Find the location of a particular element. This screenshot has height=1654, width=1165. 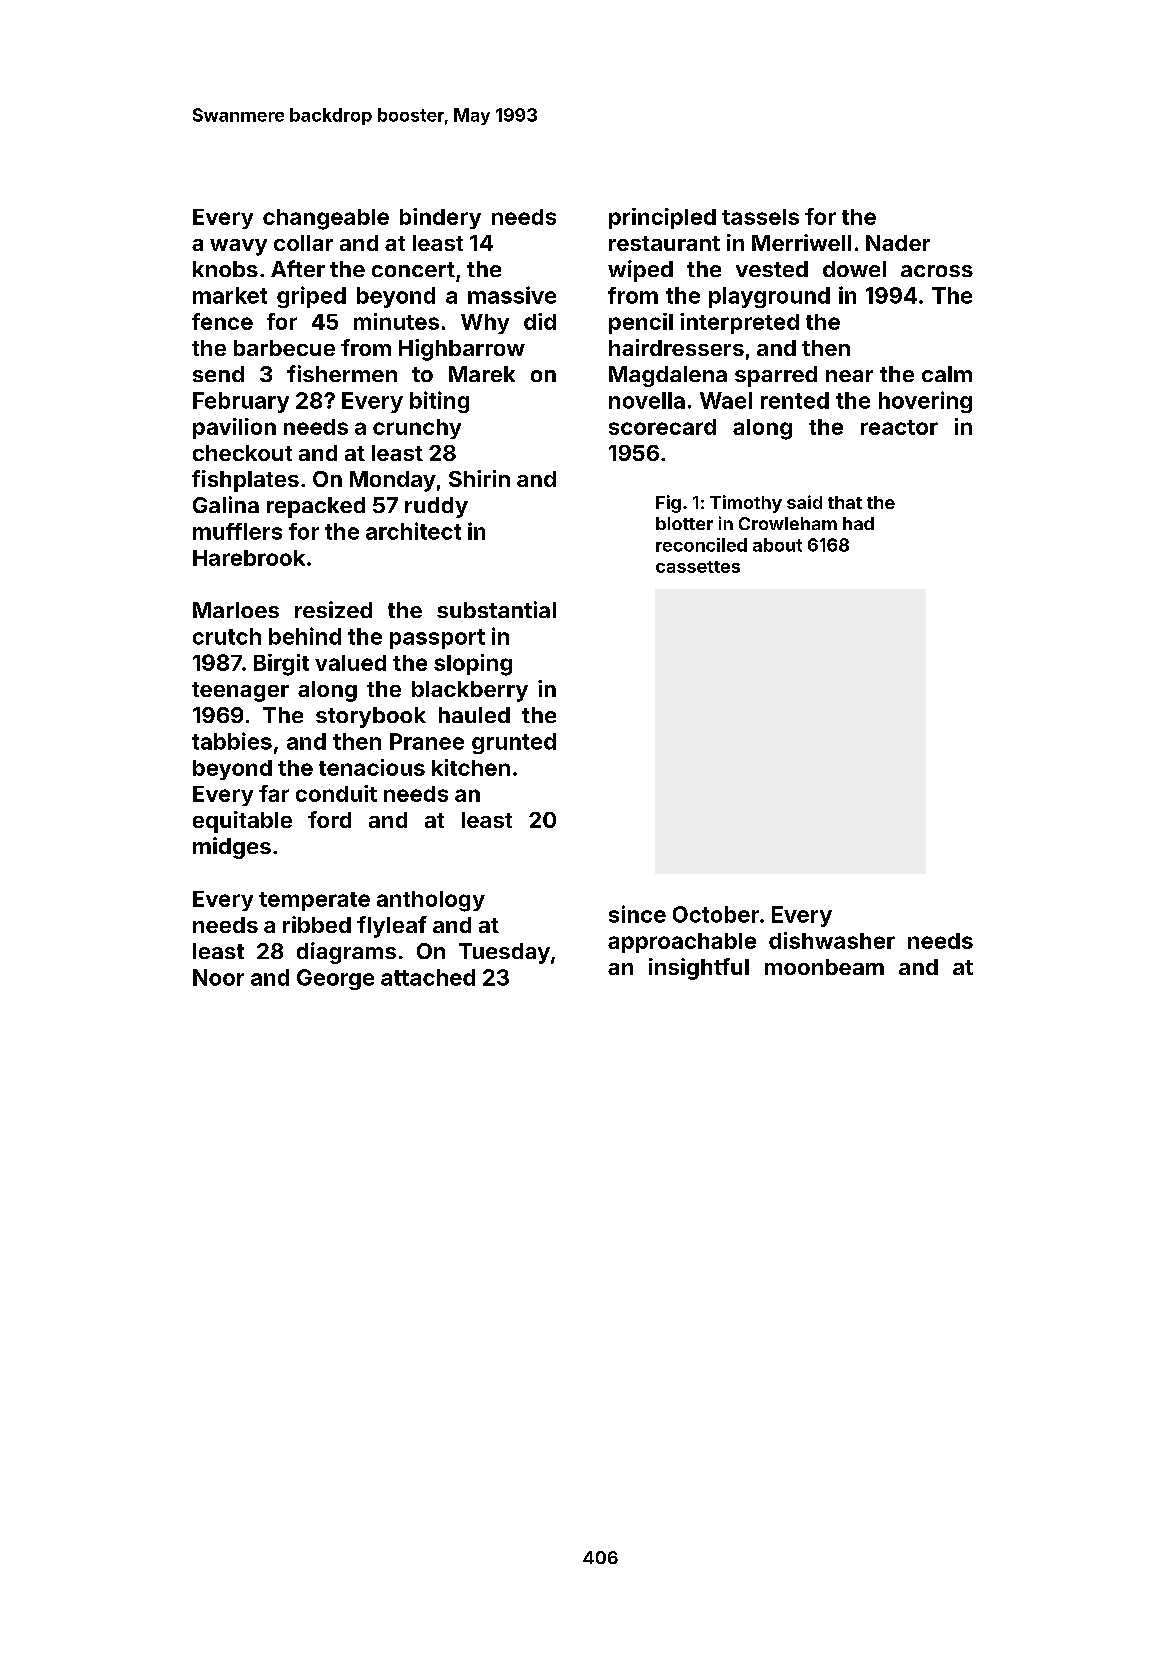

grunted is located at coordinates (514, 743).
